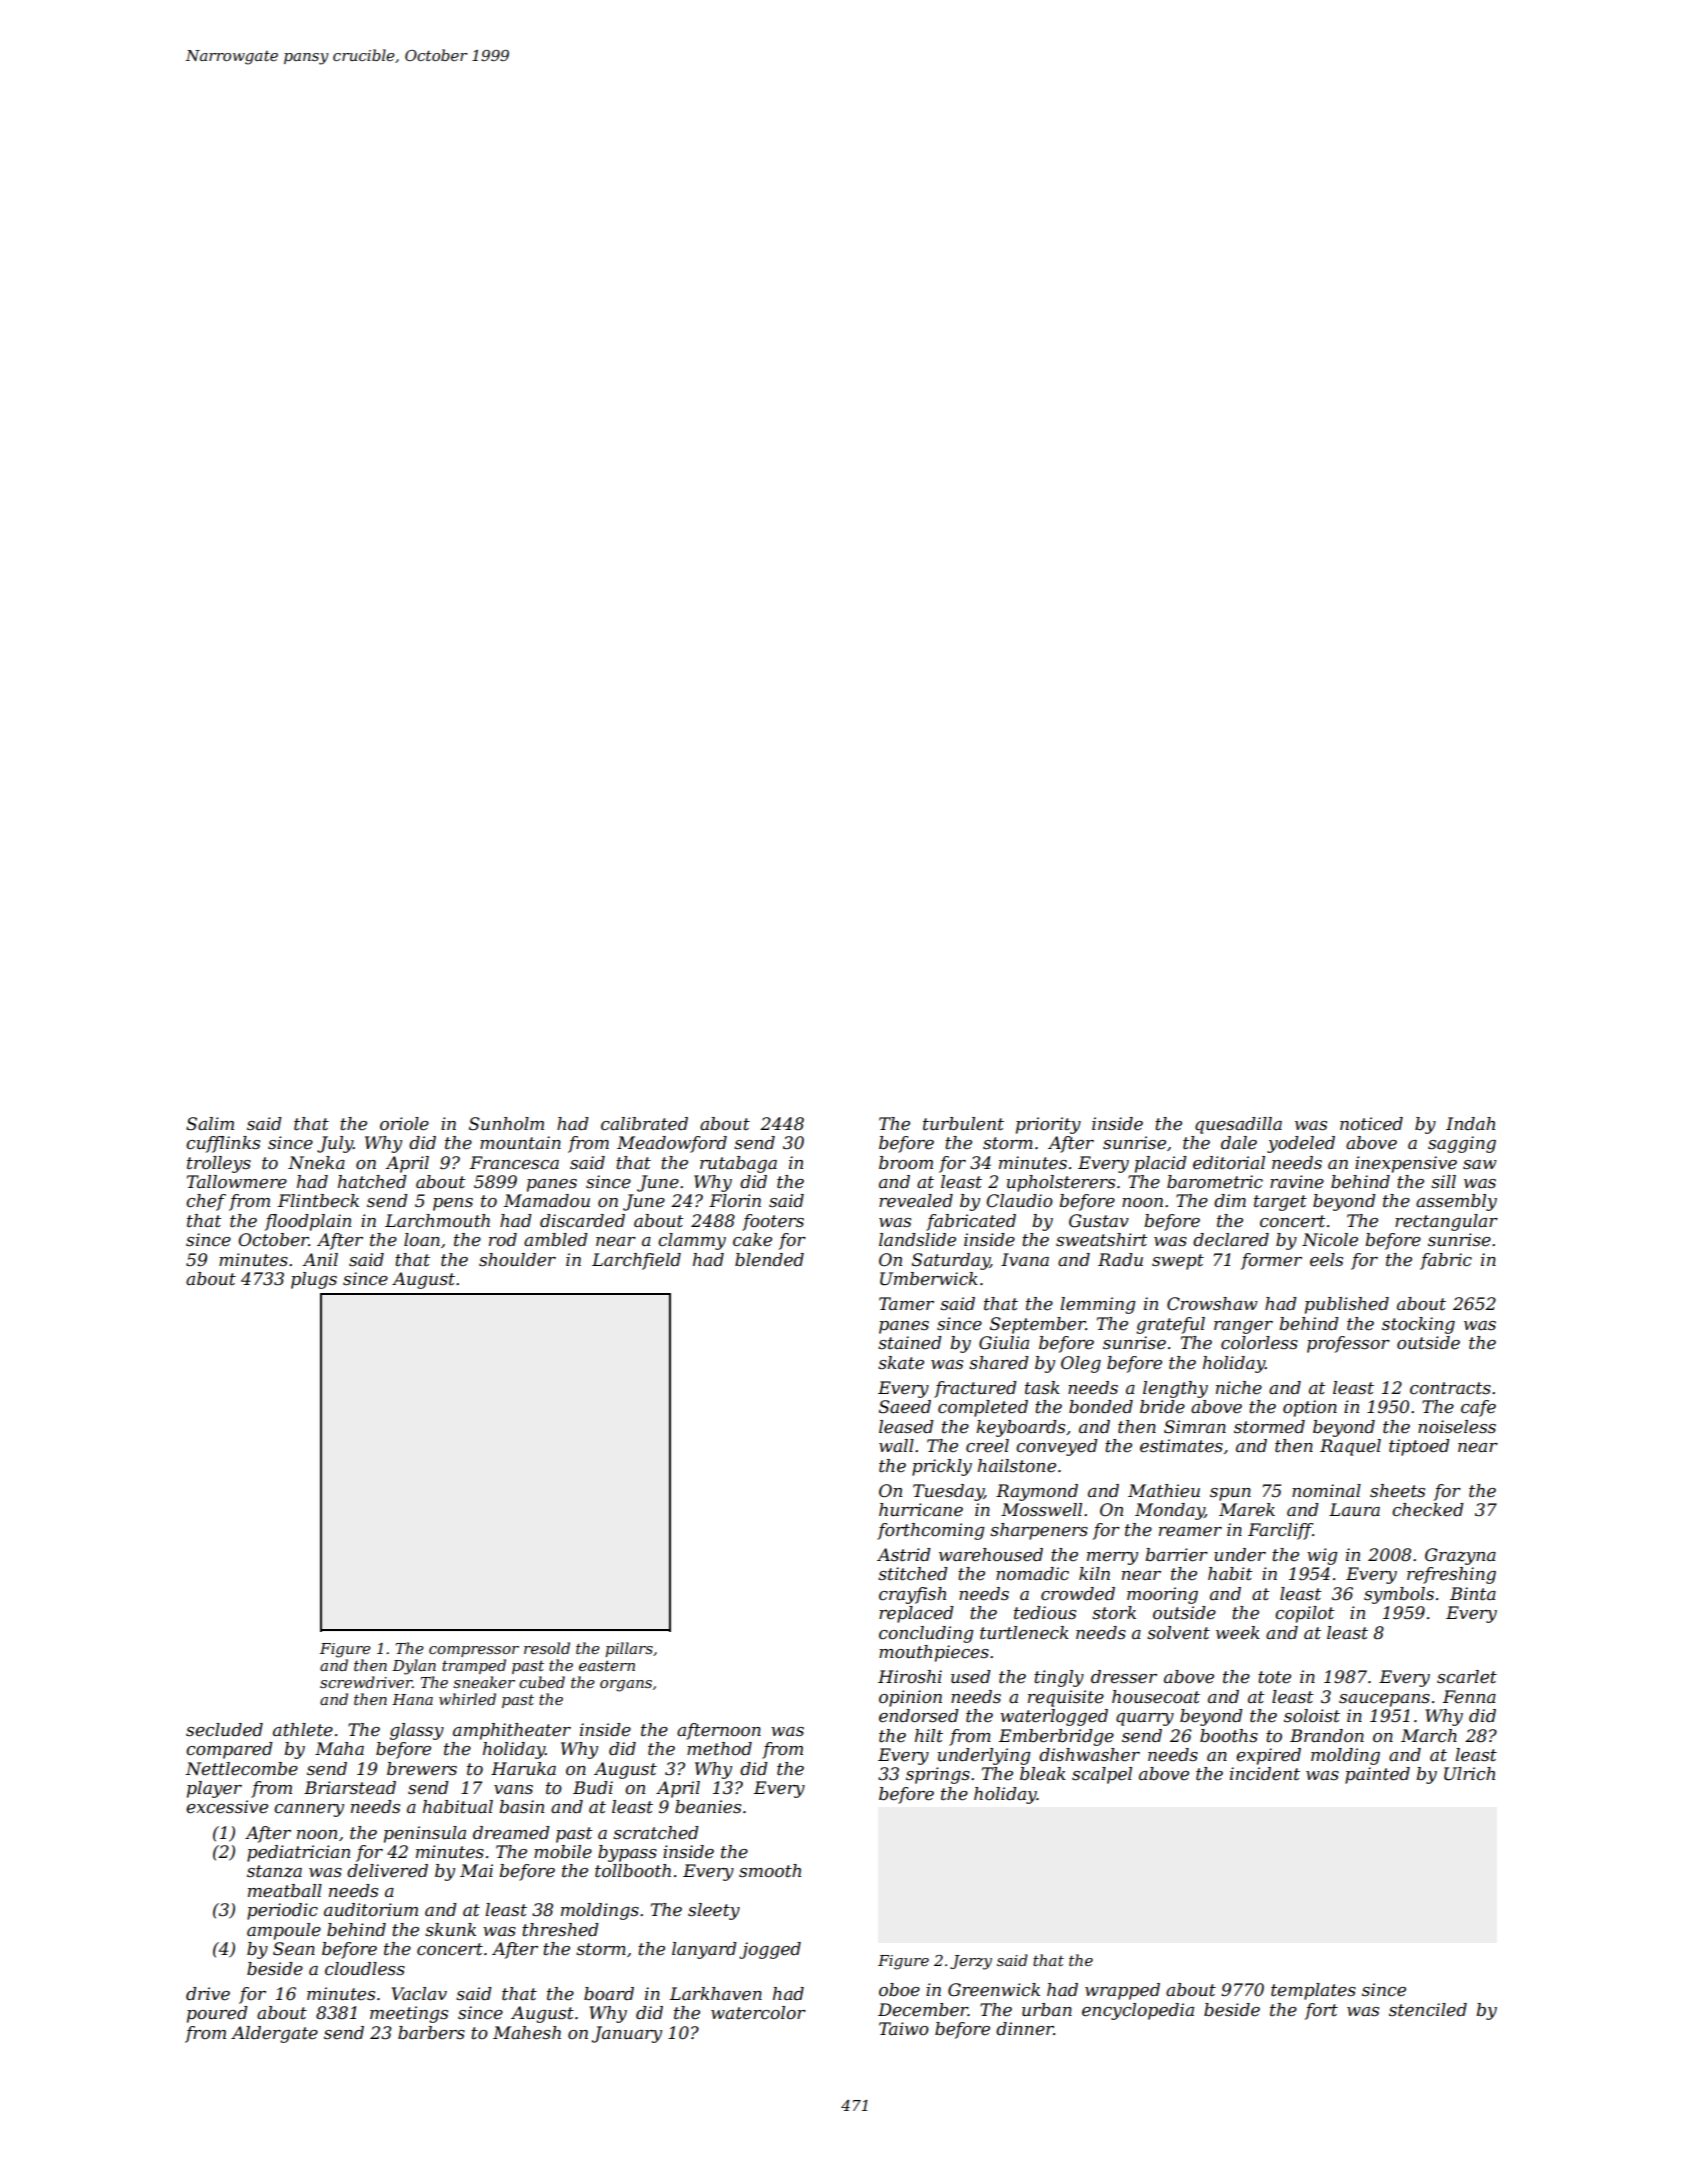  Describe the element at coordinates (1428, 2010) in the screenshot. I see `stenciled` at that location.
